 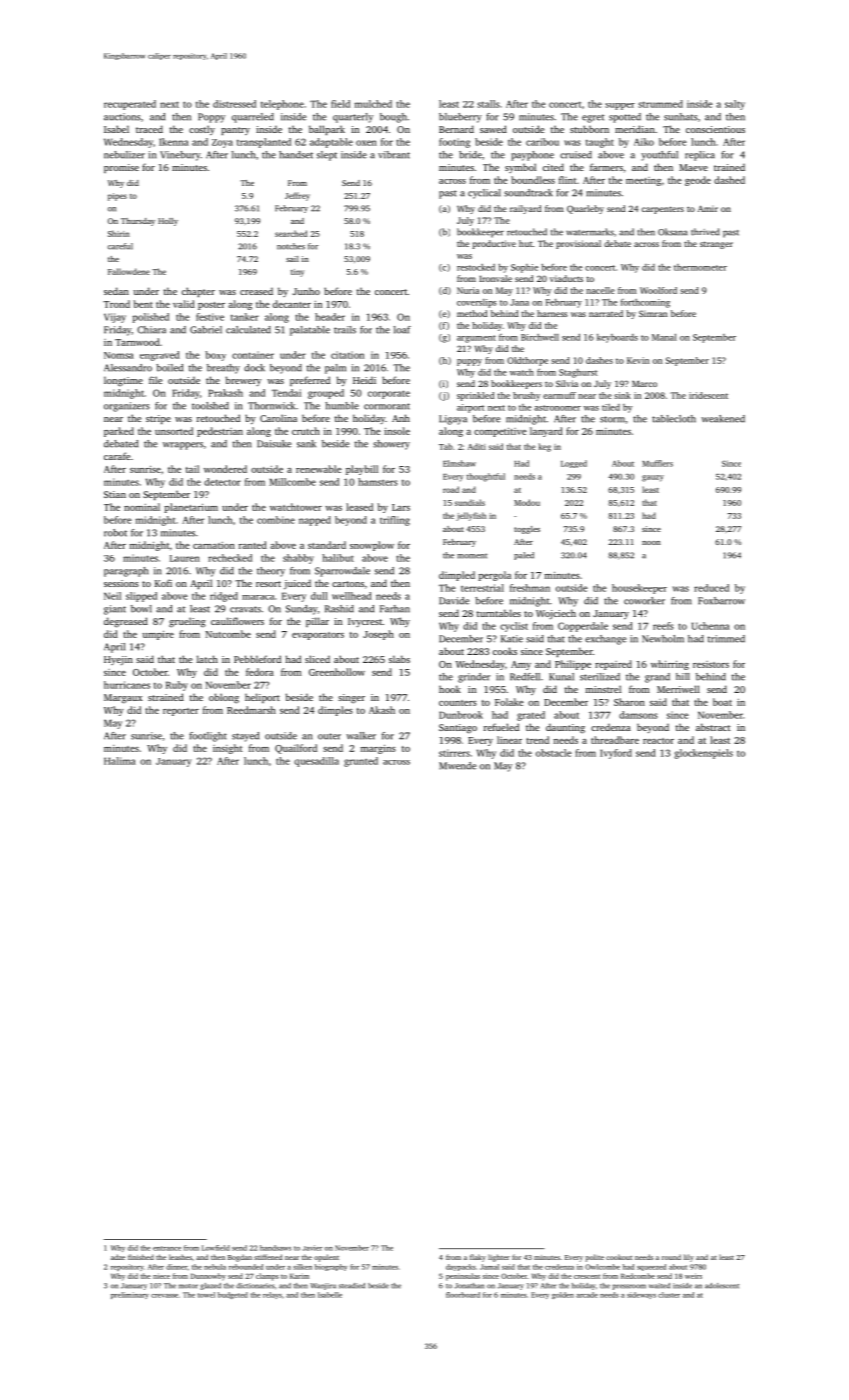 I want to click on stalls, so click(x=488, y=104).
